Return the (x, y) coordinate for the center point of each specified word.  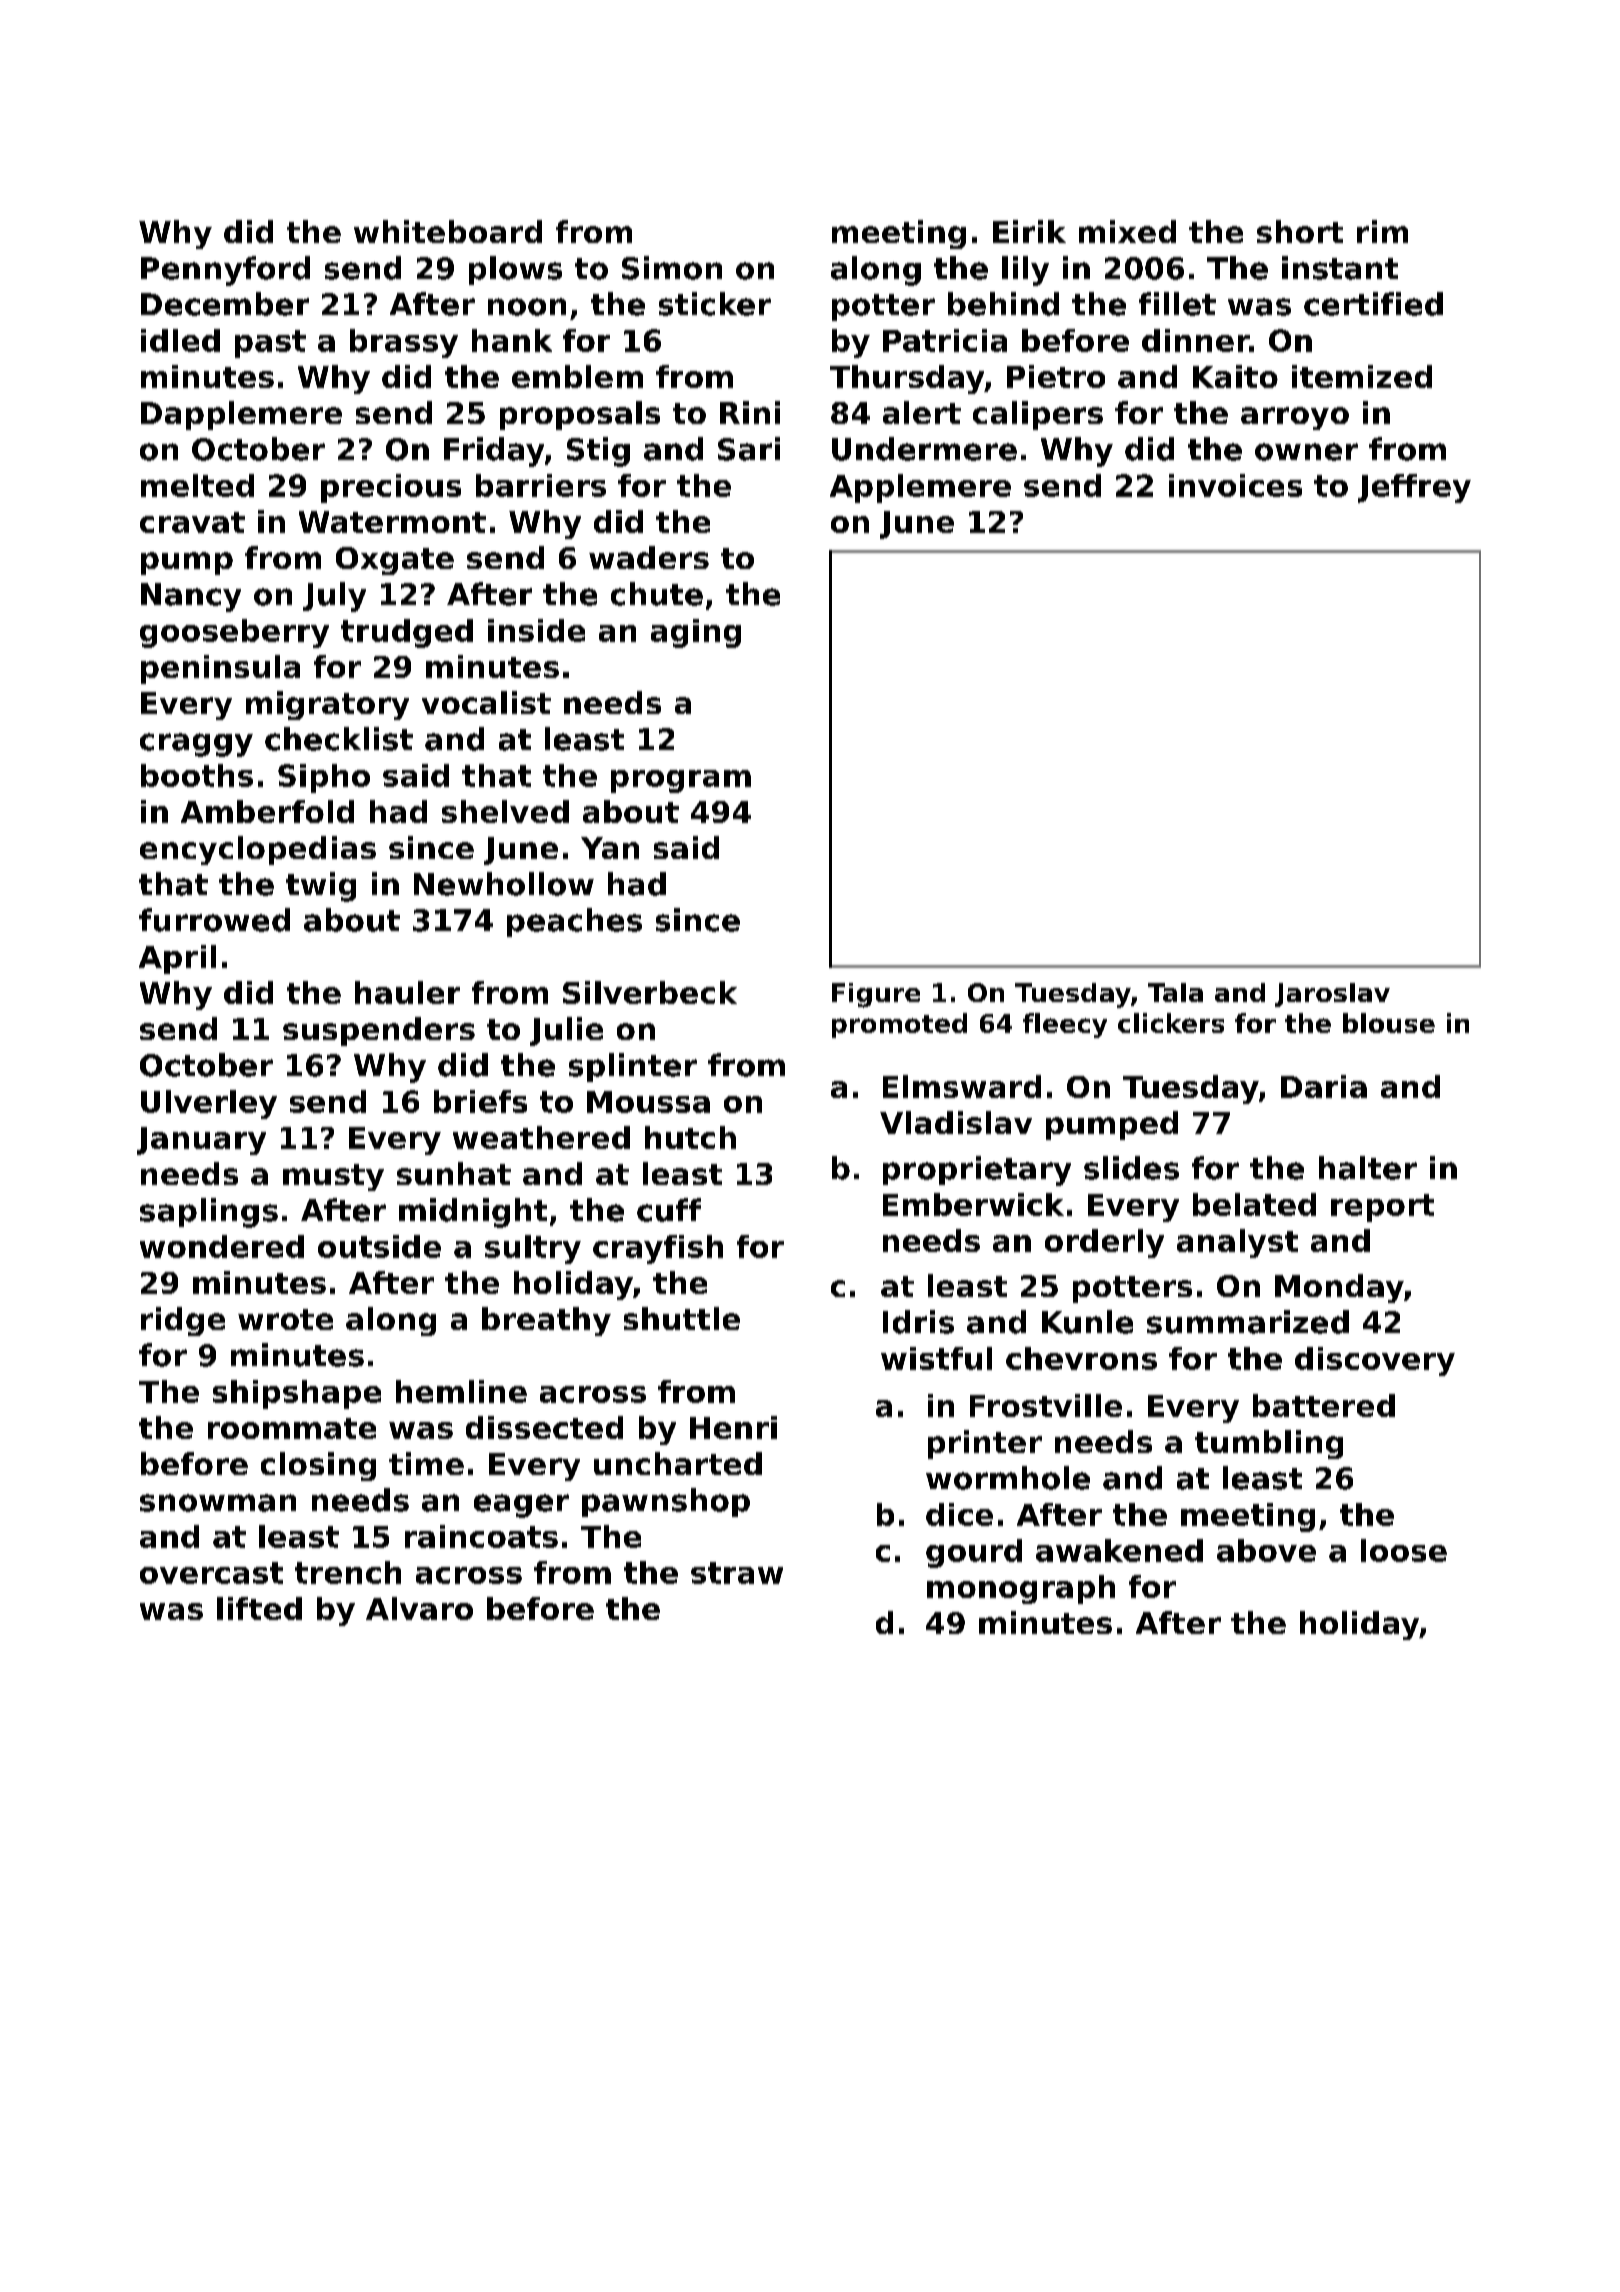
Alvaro (419, 1608)
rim (1382, 231)
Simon (672, 268)
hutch (690, 1137)
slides (1131, 1168)
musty (333, 1177)
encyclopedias (258, 850)
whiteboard (448, 231)
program (681, 781)
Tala (1175, 992)
